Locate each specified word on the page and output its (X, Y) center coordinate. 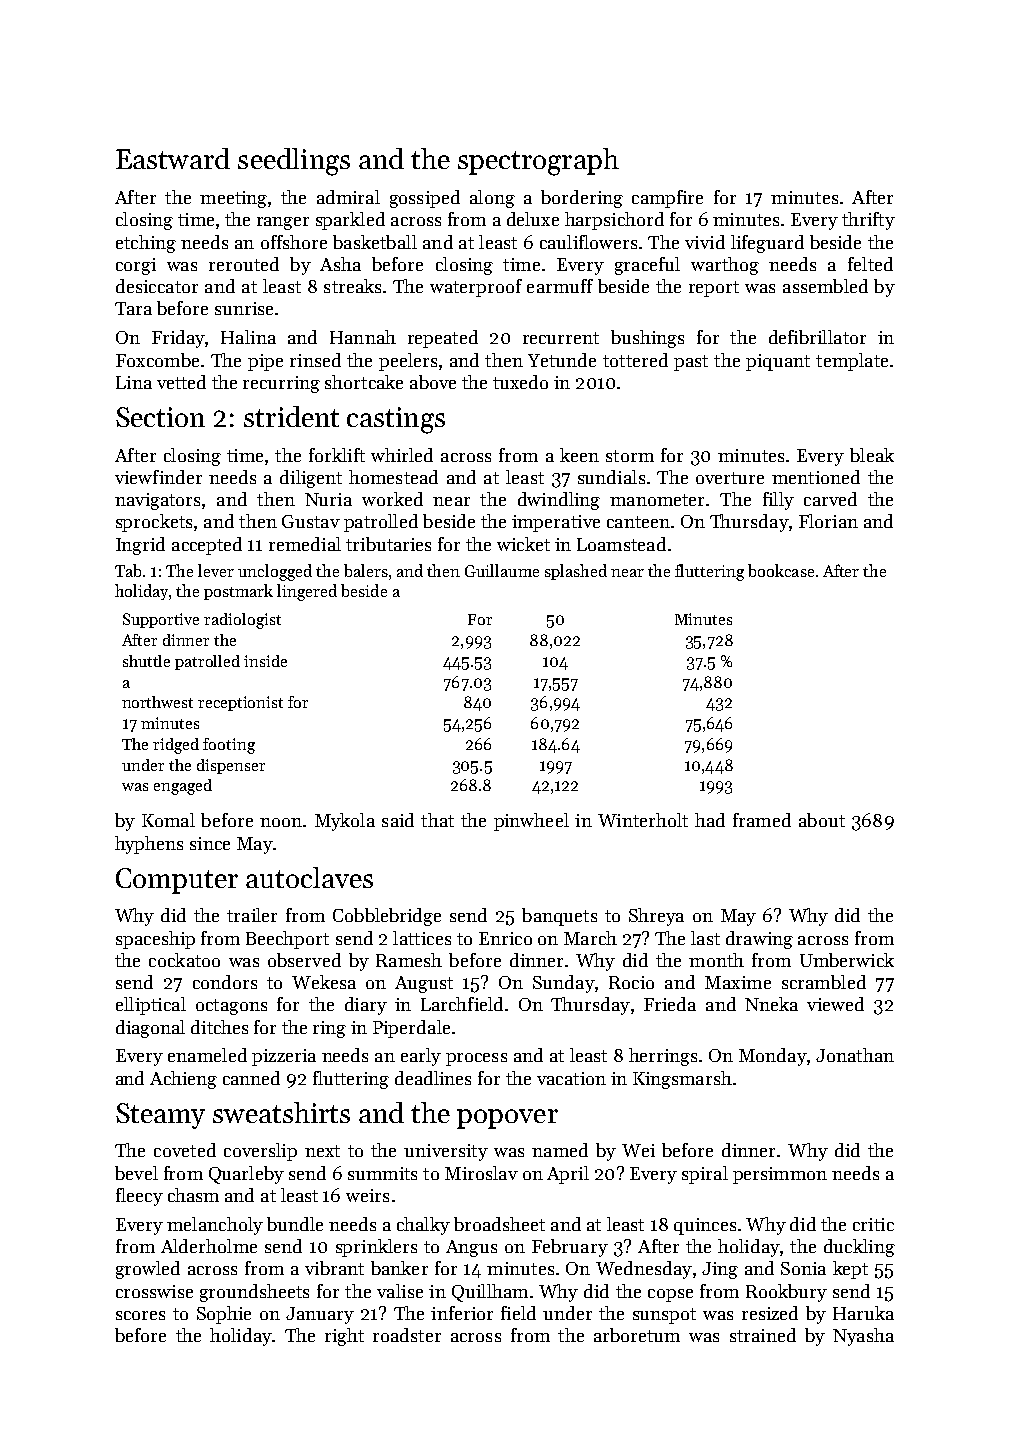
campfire (667, 199)
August (424, 984)
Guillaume (502, 570)
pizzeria (284, 1057)
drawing (759, 940)
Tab (128, 570)
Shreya (656, 917)
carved (830, 499)
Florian (828, 521)
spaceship (155, 940)
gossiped (425, 199)
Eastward (173, 158)
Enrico (505, 938)
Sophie (224, 1315)
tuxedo (520, 382)
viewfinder (158, 477)
